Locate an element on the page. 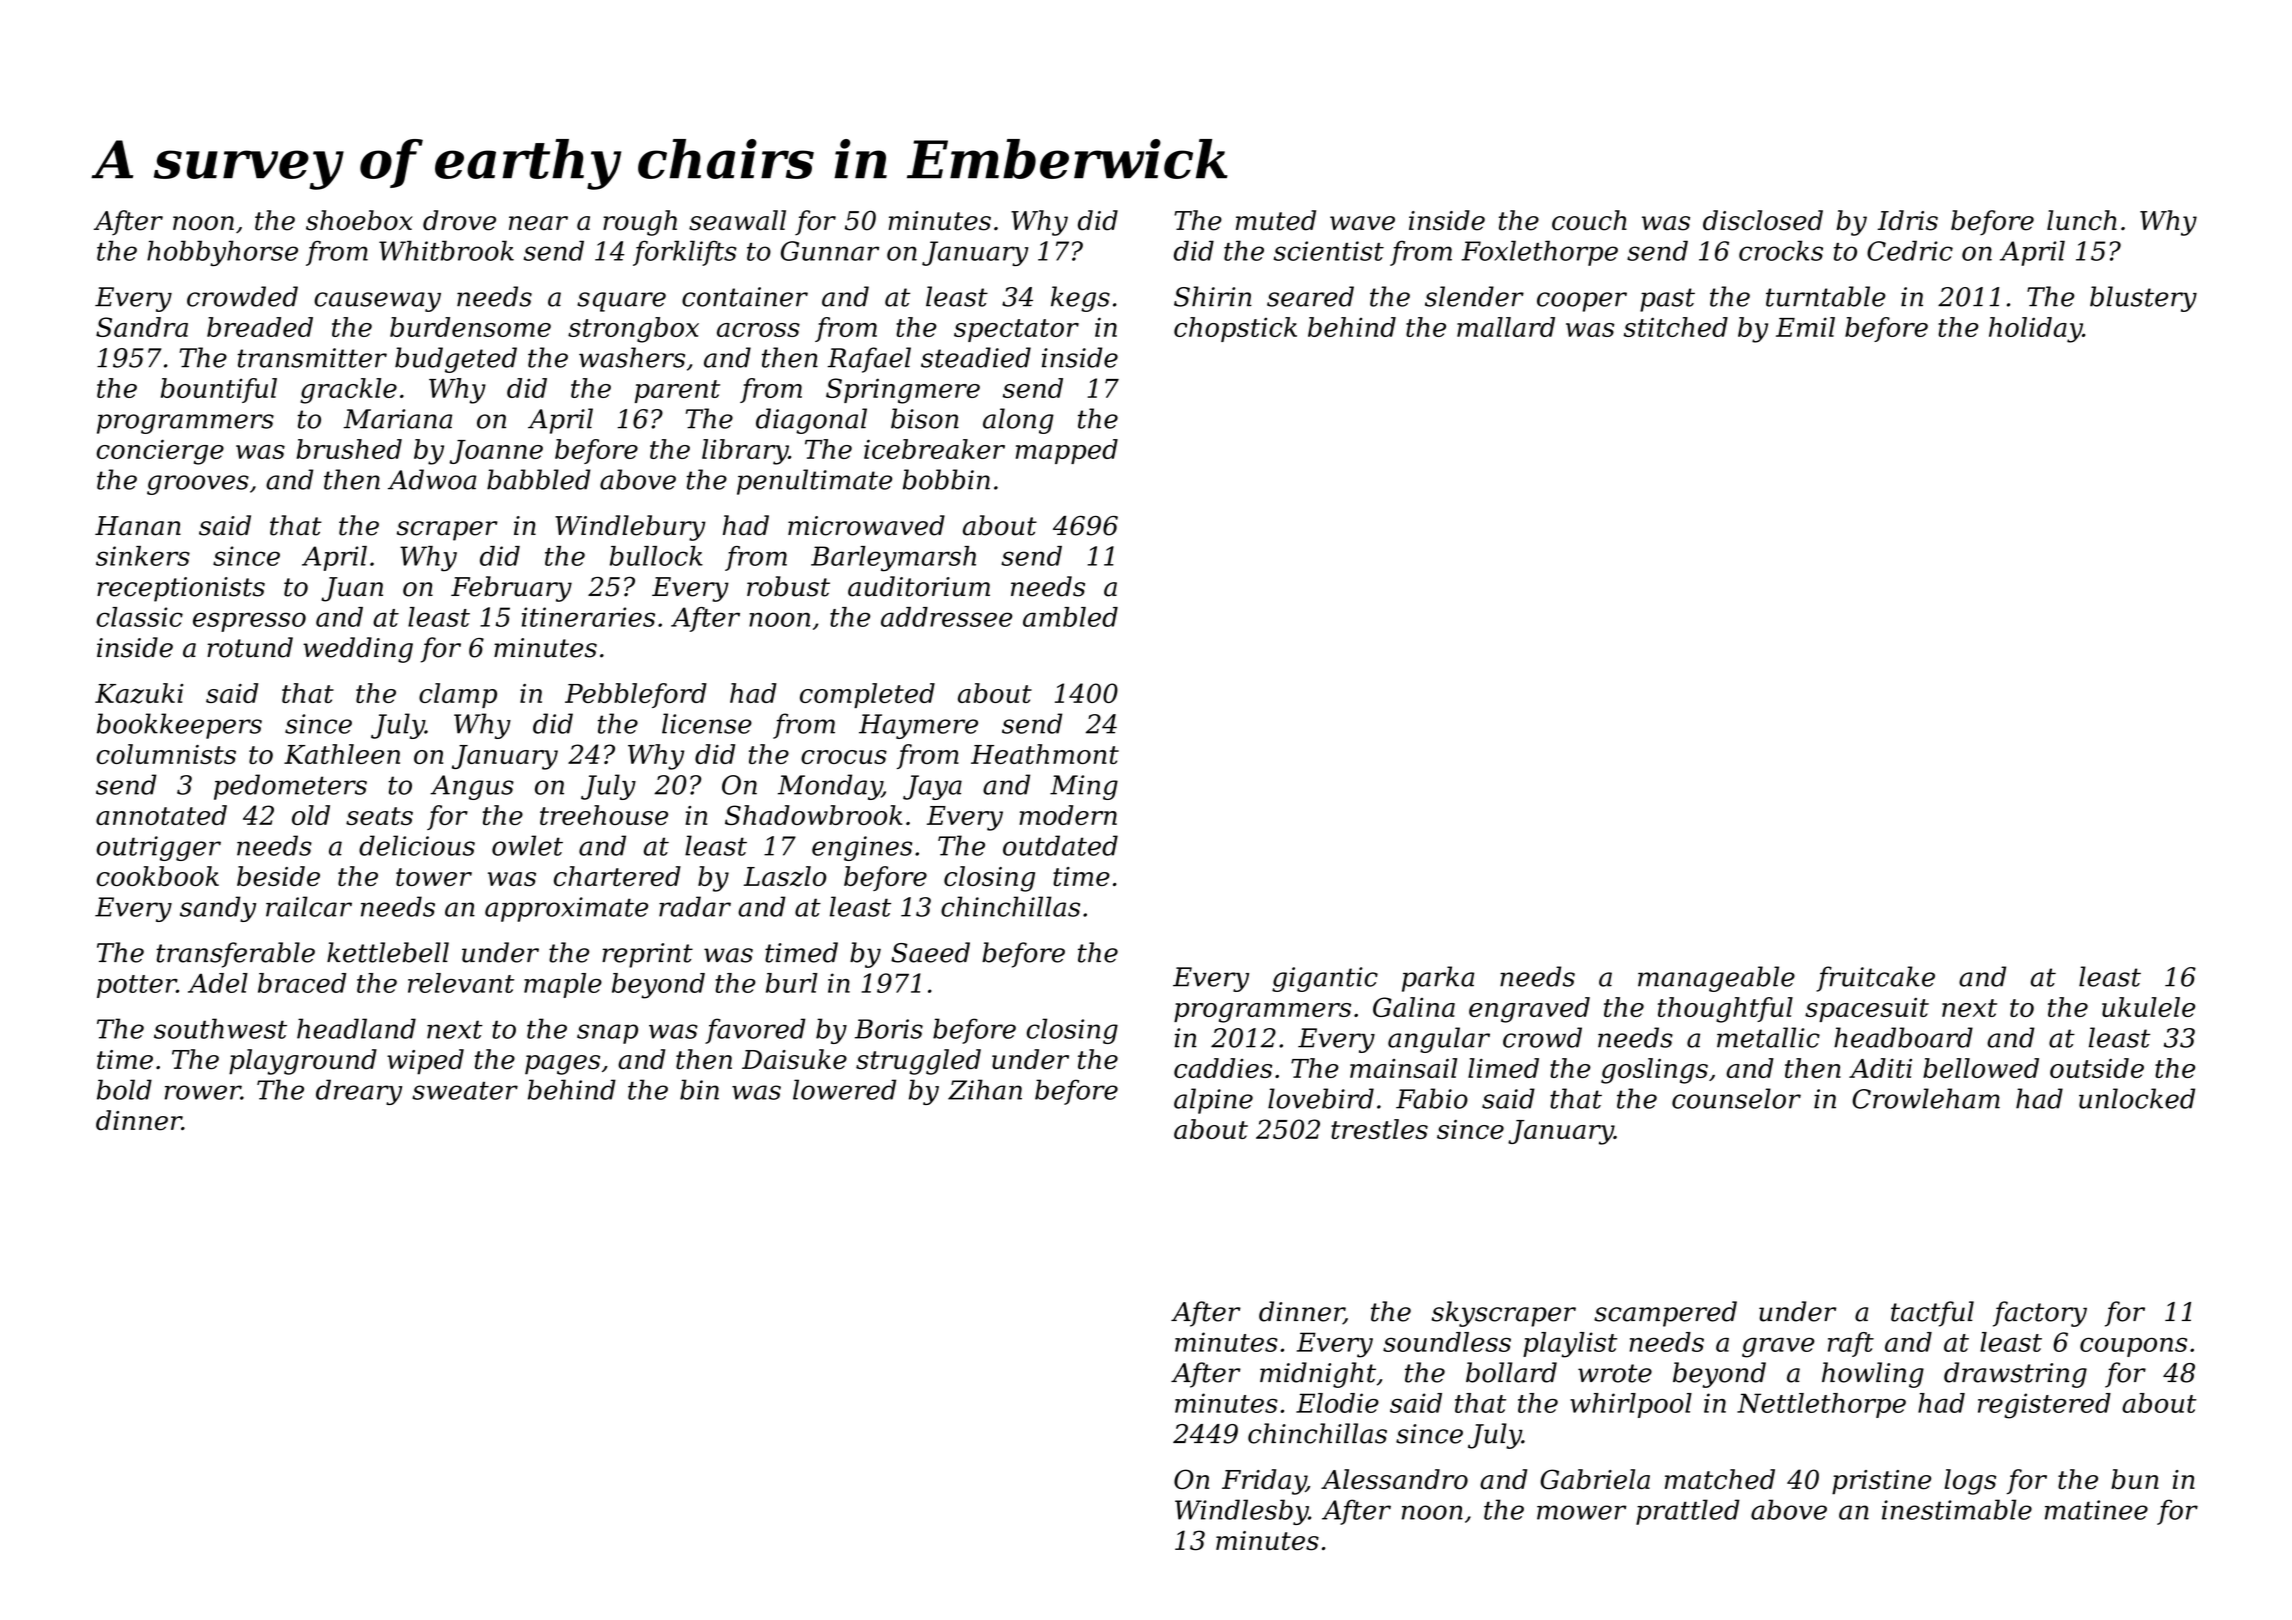  fruitcake is located at coordinates (1875, 979).
